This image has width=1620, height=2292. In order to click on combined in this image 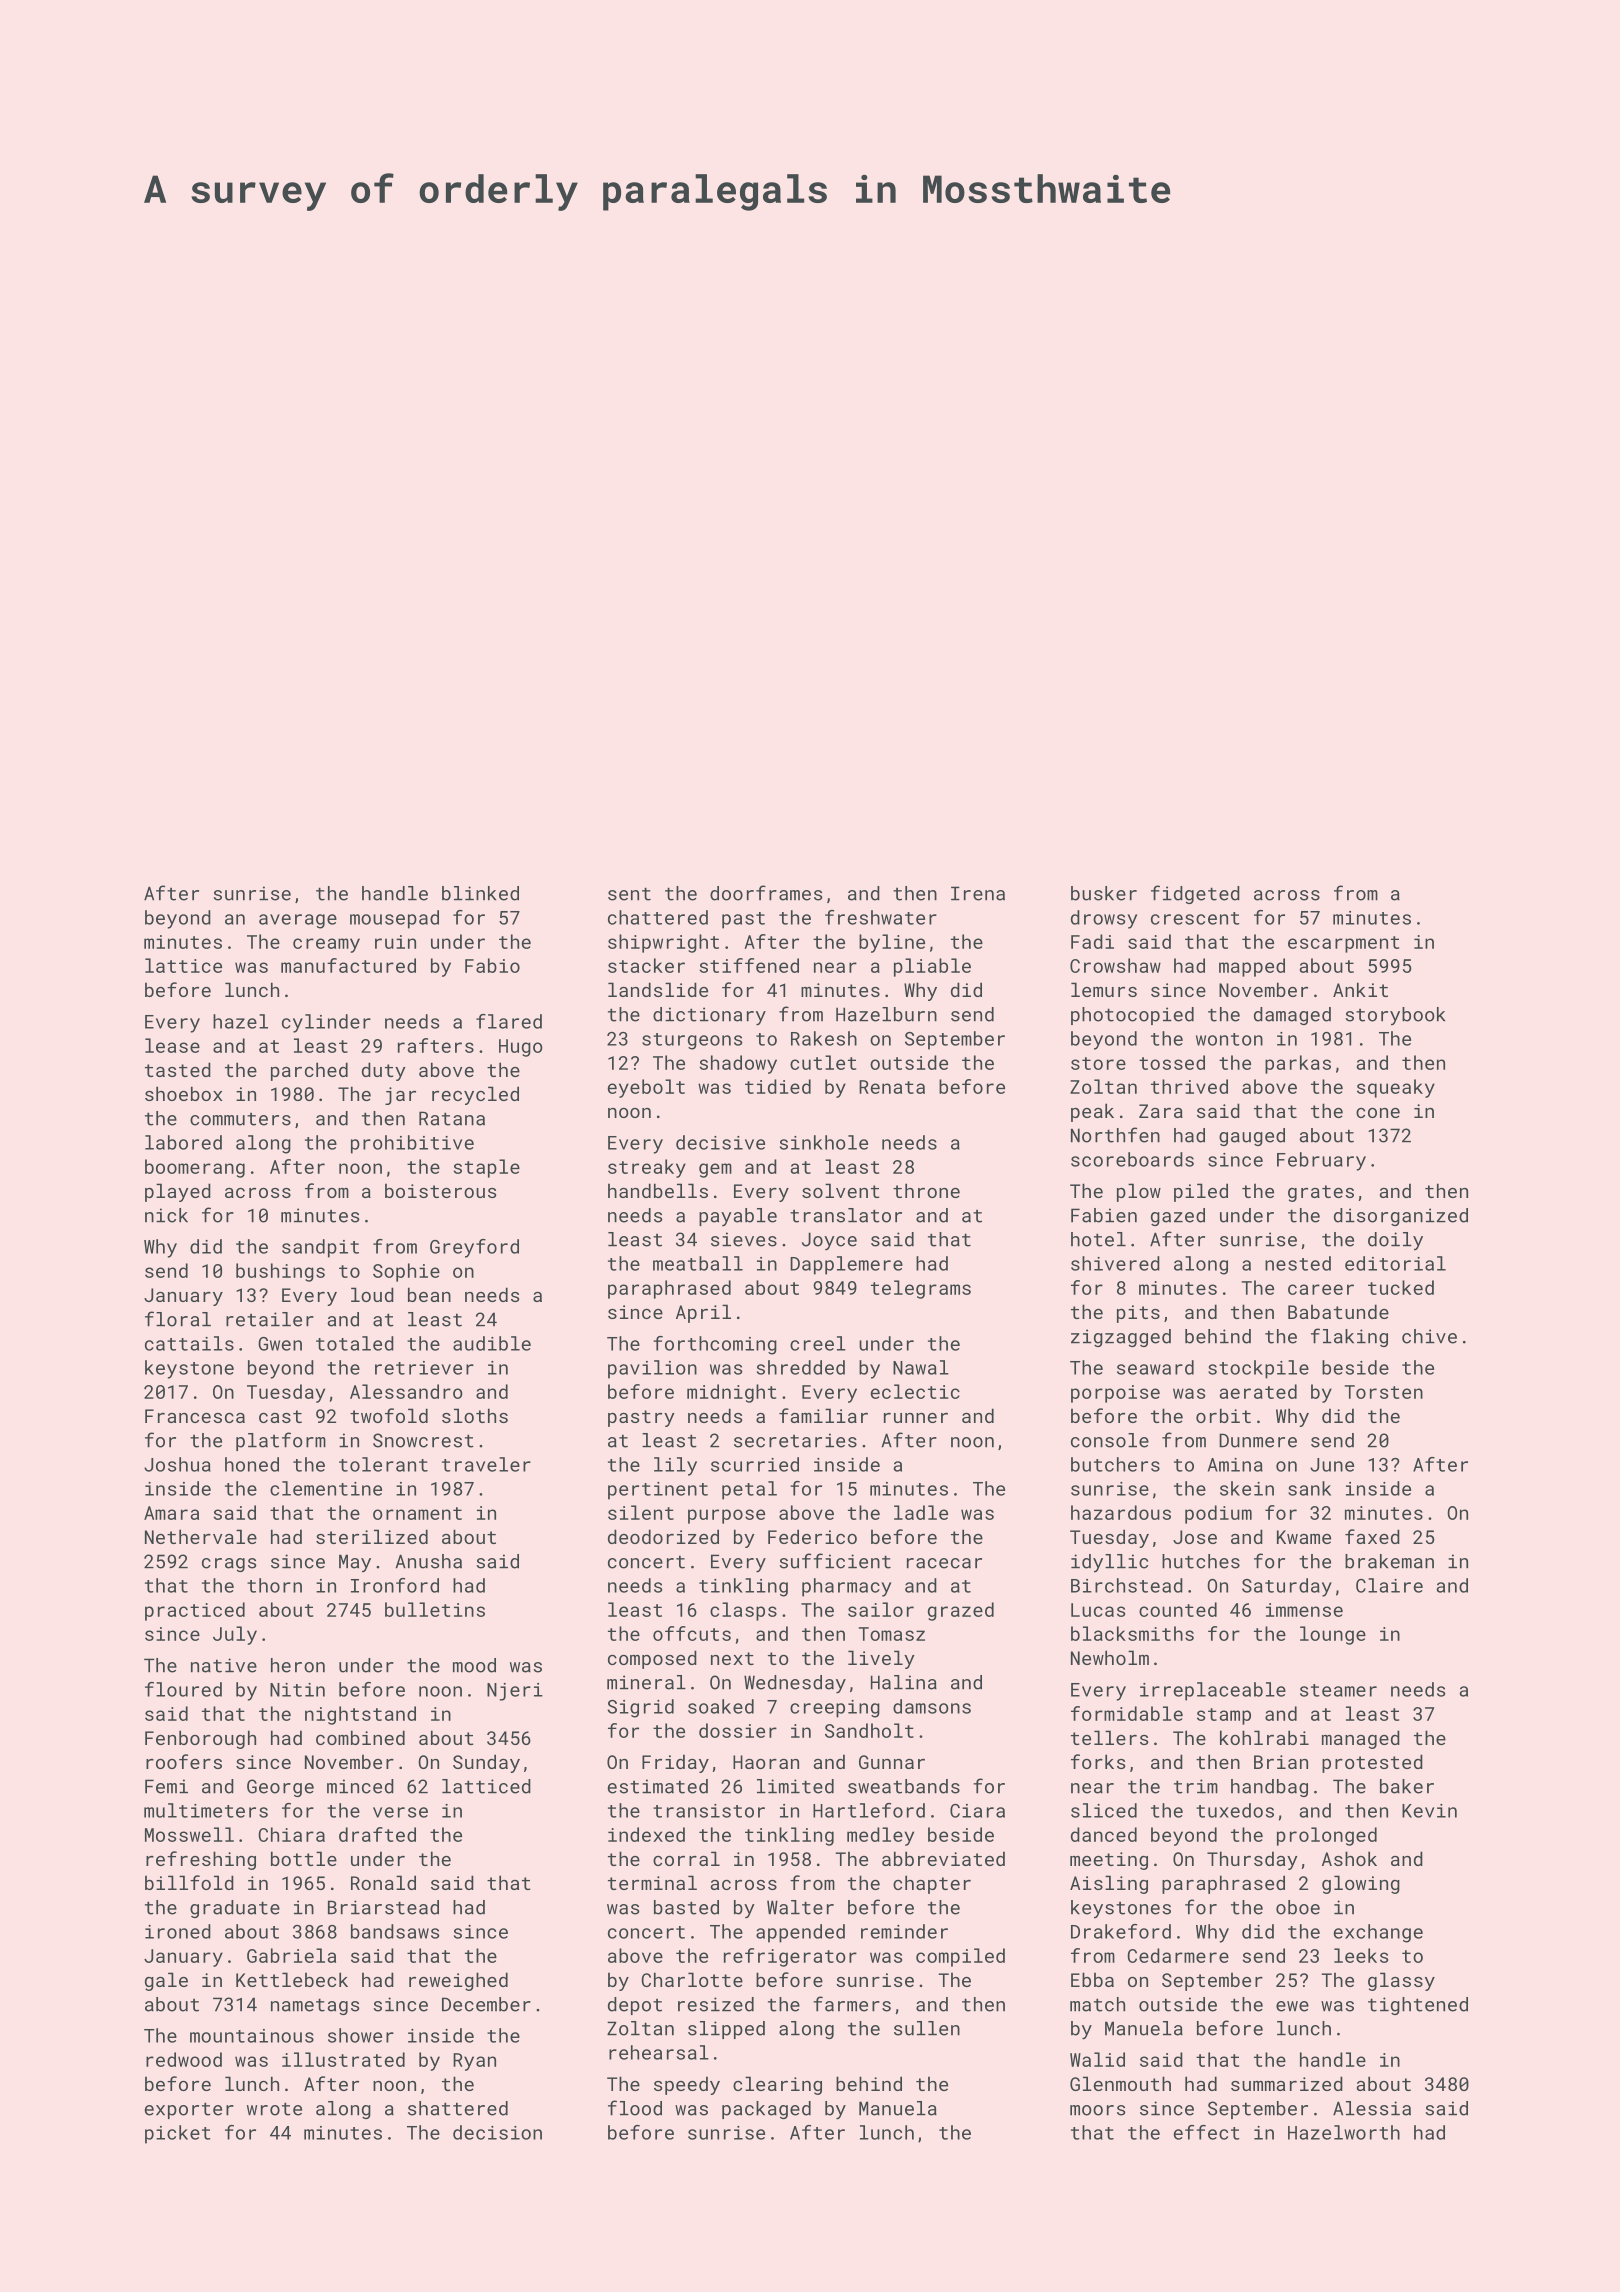, I will do `click(360, 1737)`.
